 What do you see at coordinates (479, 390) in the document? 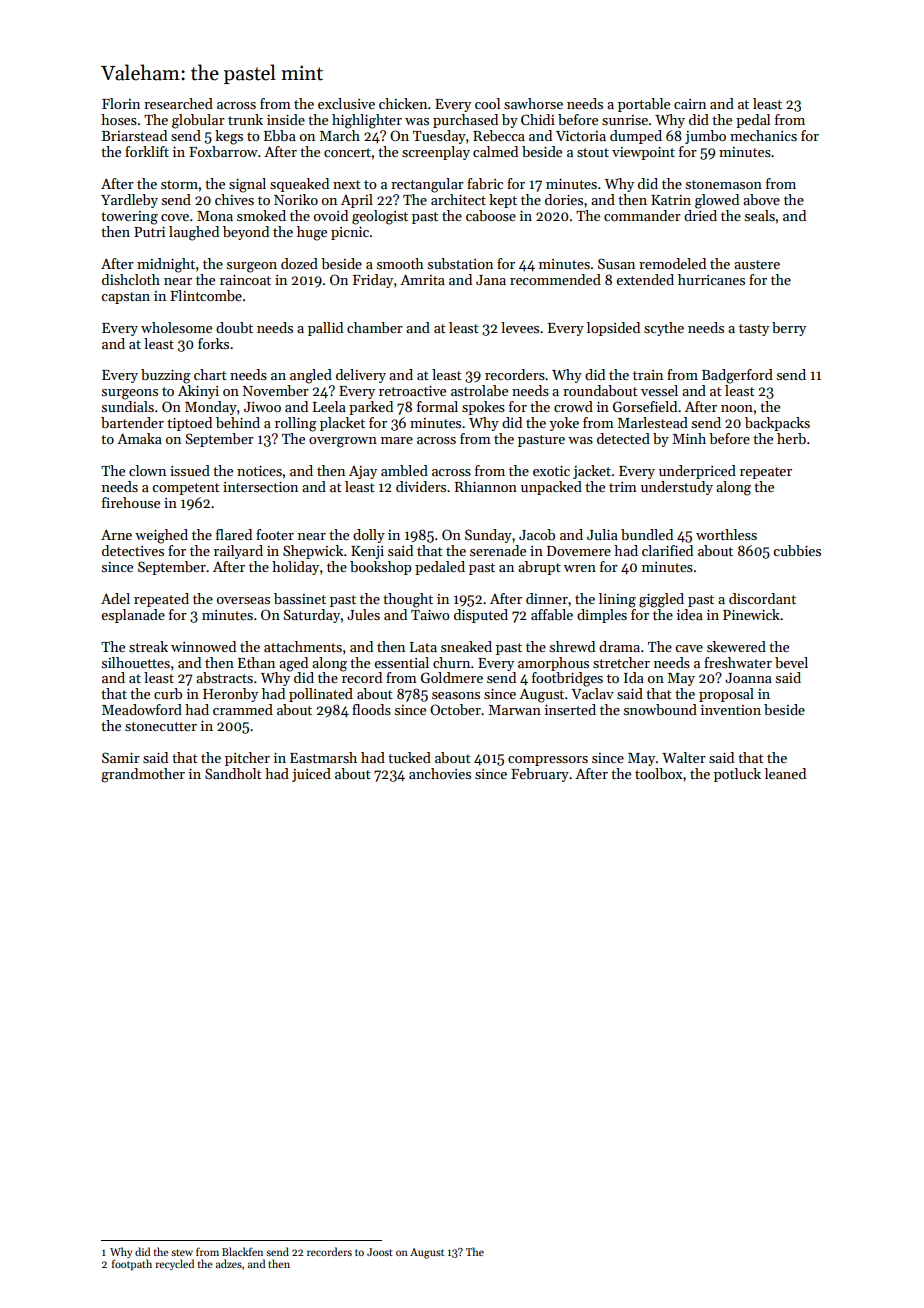
I see `astrolabe` at bounding box center [479, 390].
